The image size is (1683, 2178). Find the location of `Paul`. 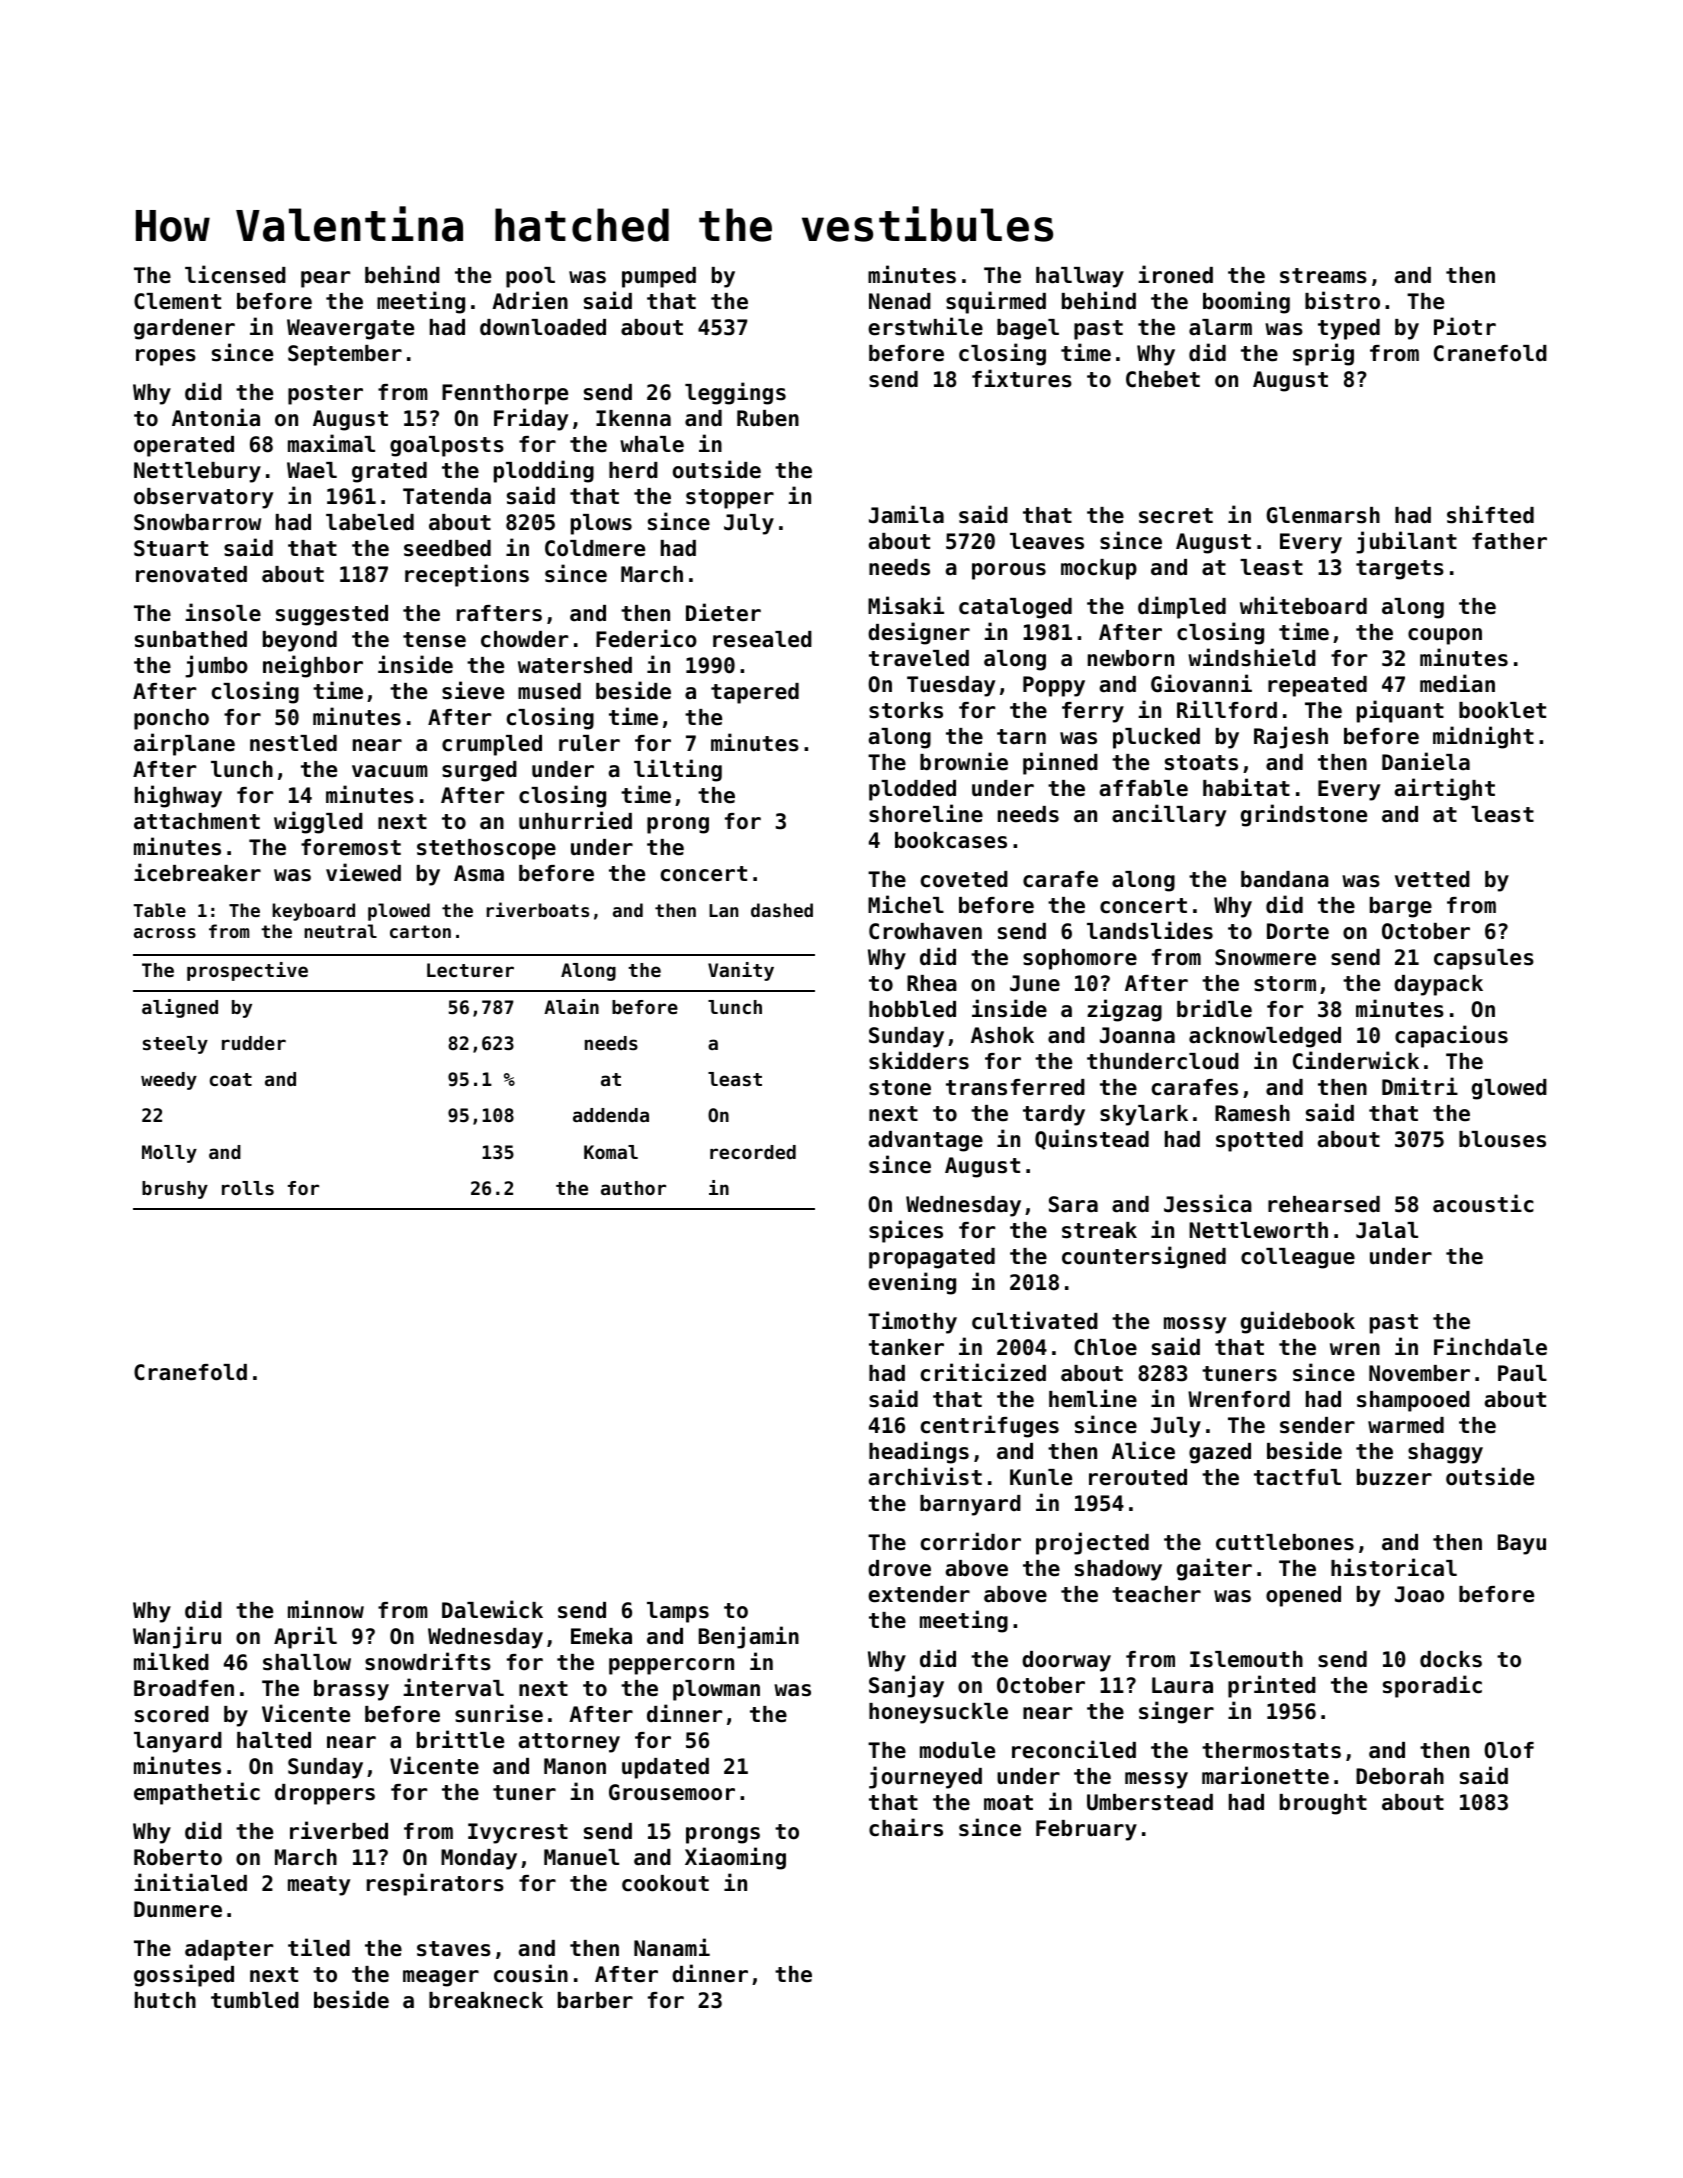

Paul is located at coordinates (1522, 1373).
